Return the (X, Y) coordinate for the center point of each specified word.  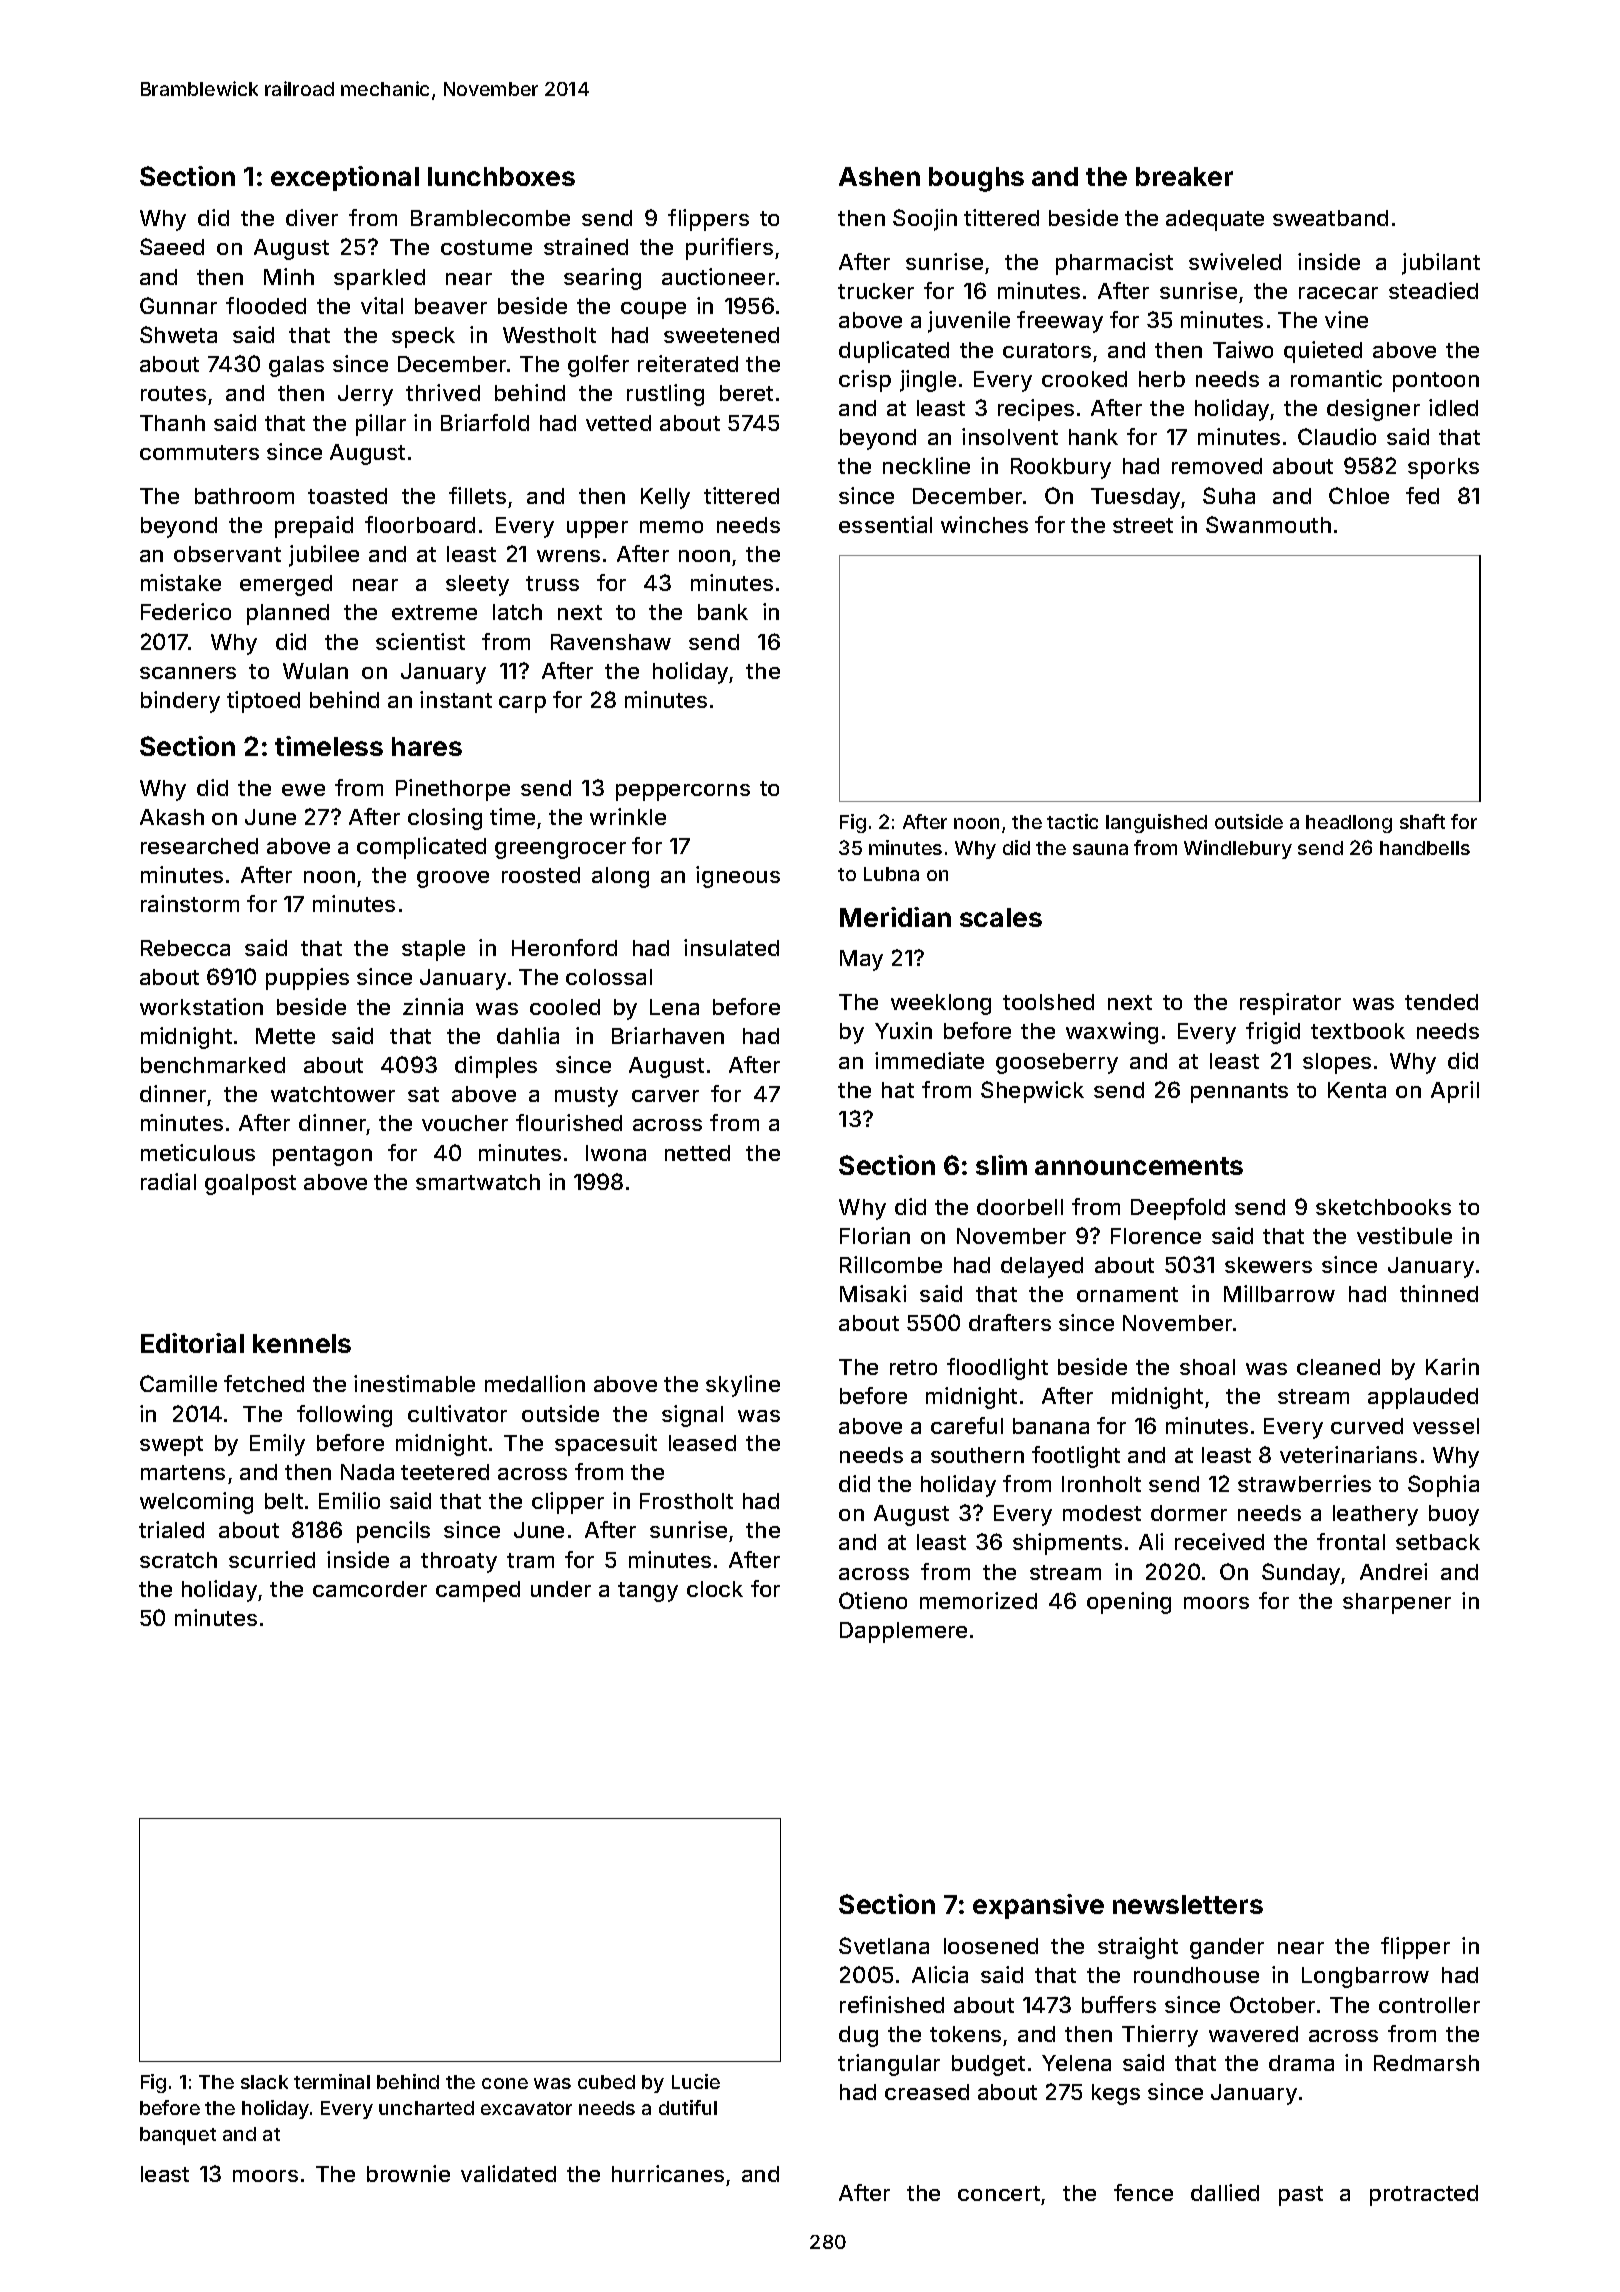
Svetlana (884, 1945)
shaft (1422, 821)
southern (977, 1455)
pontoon (1436, 382)
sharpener (1397, 1603)
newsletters (1188, 1904)
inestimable (414, 1383)
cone (505, 2083)
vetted (618, 423)
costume (486, 247)
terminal (332, 2081)
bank (723, 612)
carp (522, 704)
